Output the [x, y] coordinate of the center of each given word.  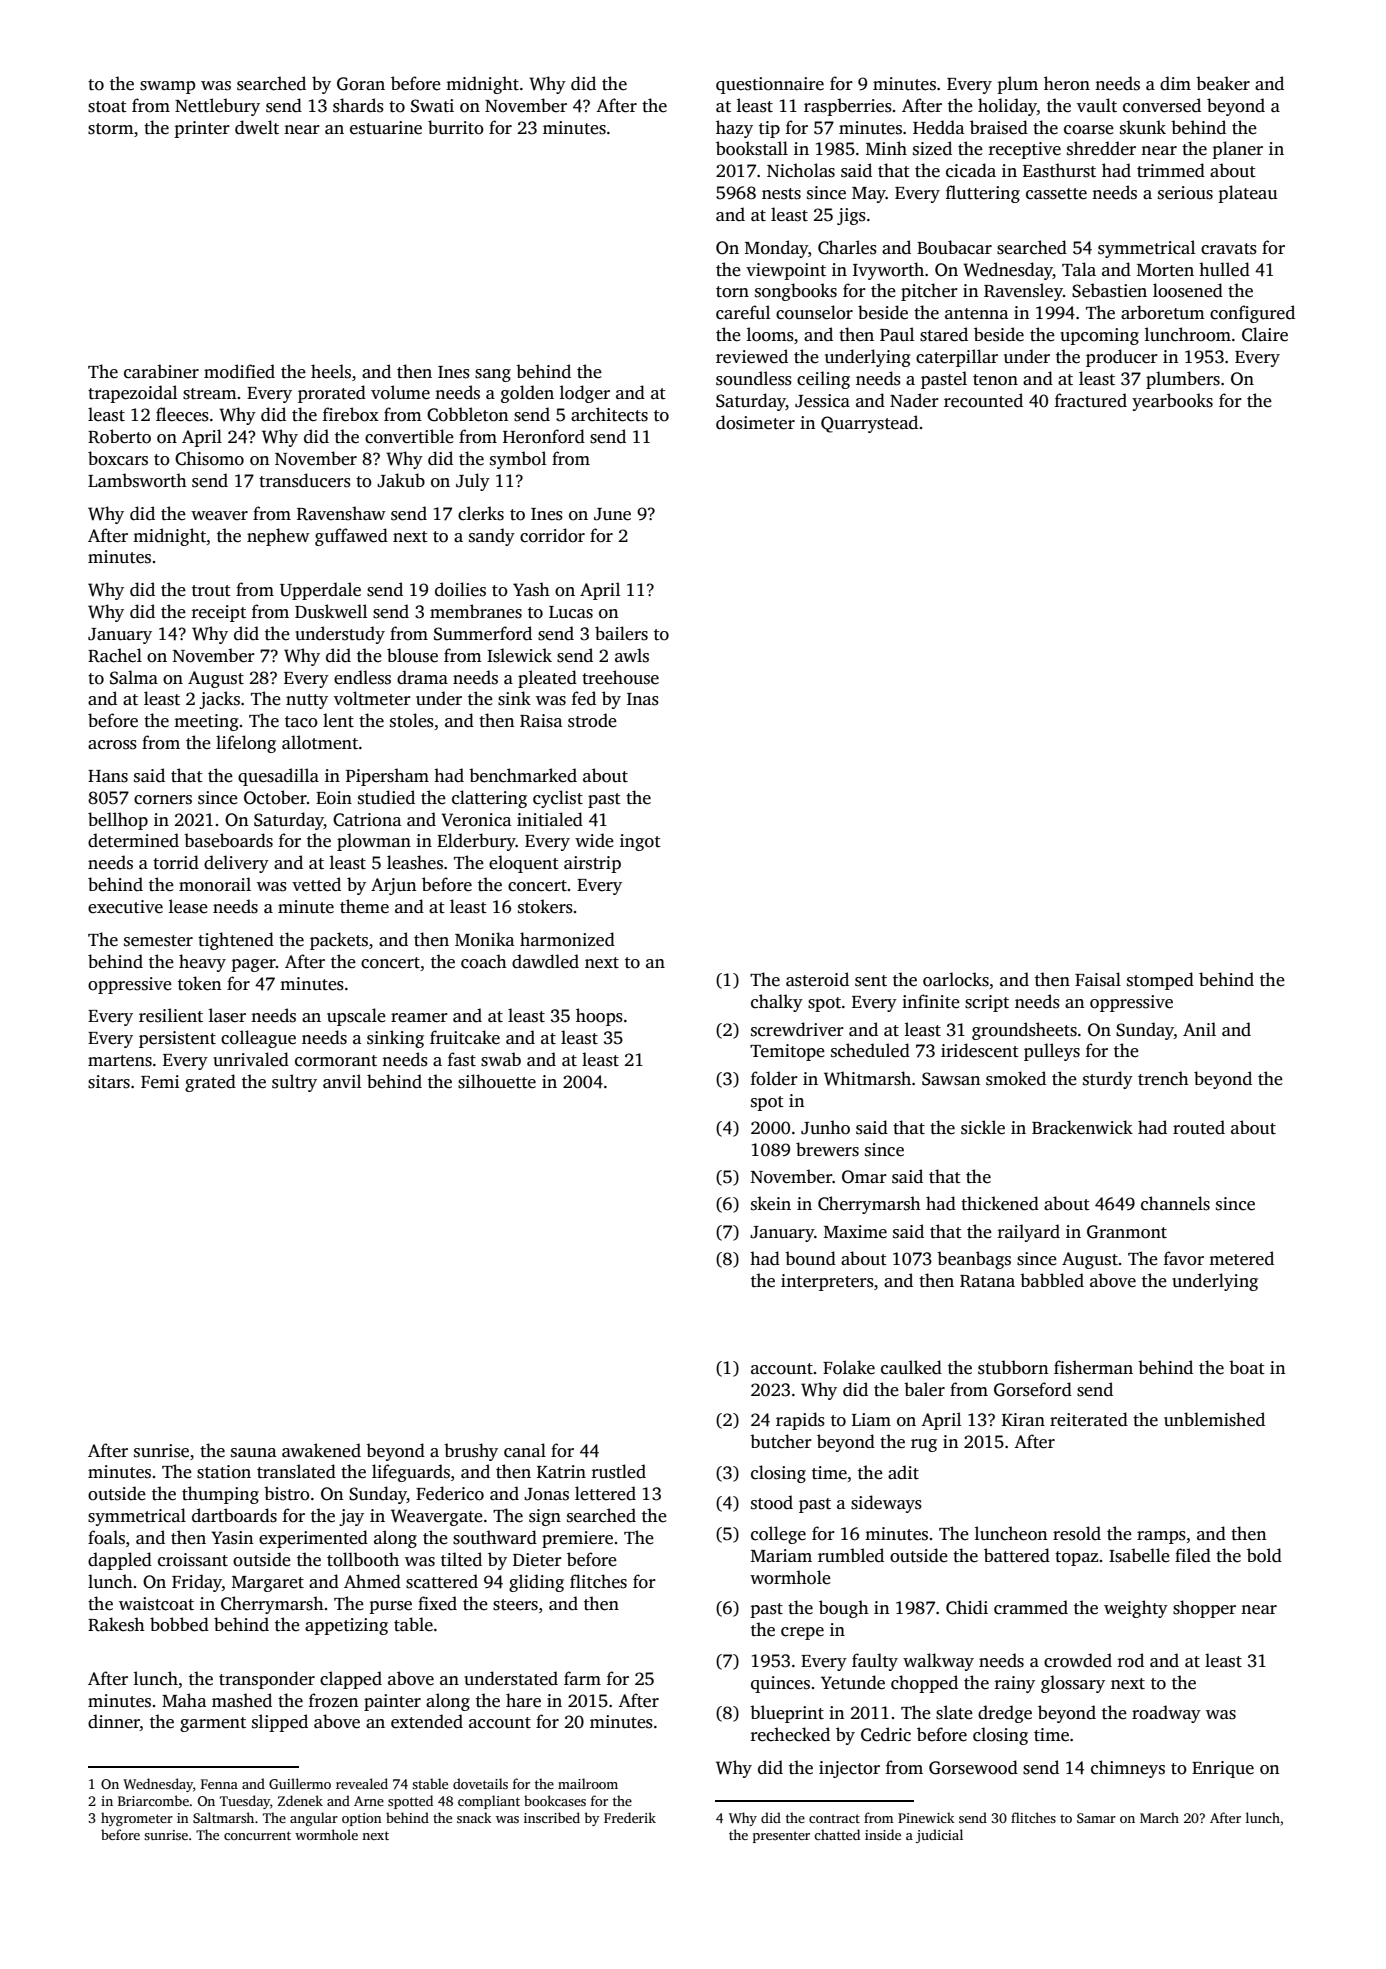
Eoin [334, 798]
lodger [585, 394]
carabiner [161, 371]
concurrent [257, 1835]
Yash [531, 589]
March [1159, 1817]
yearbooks [1172, 402]
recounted [983, 400]
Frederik [630, 1817]
